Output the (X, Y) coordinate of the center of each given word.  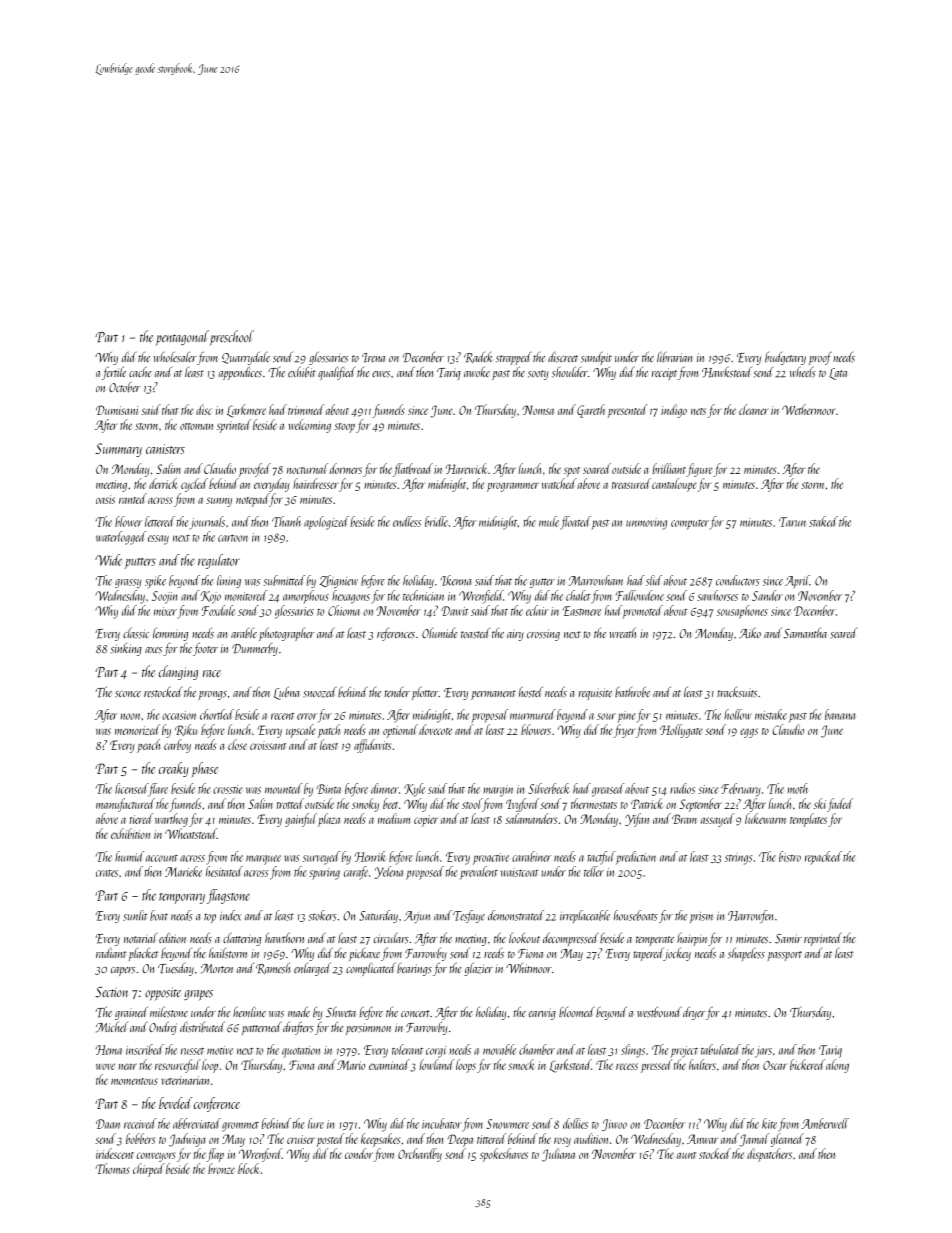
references (396, 634)
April (797, 582)
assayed (717, 820)
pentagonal (182, 337)
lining (229, 581)
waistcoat (520, 872)
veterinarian (185, 1080)
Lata (838, 374)
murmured (533, 714)
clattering (242, 939)
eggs (749, 733)
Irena (373, 358)
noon (130, 716)
